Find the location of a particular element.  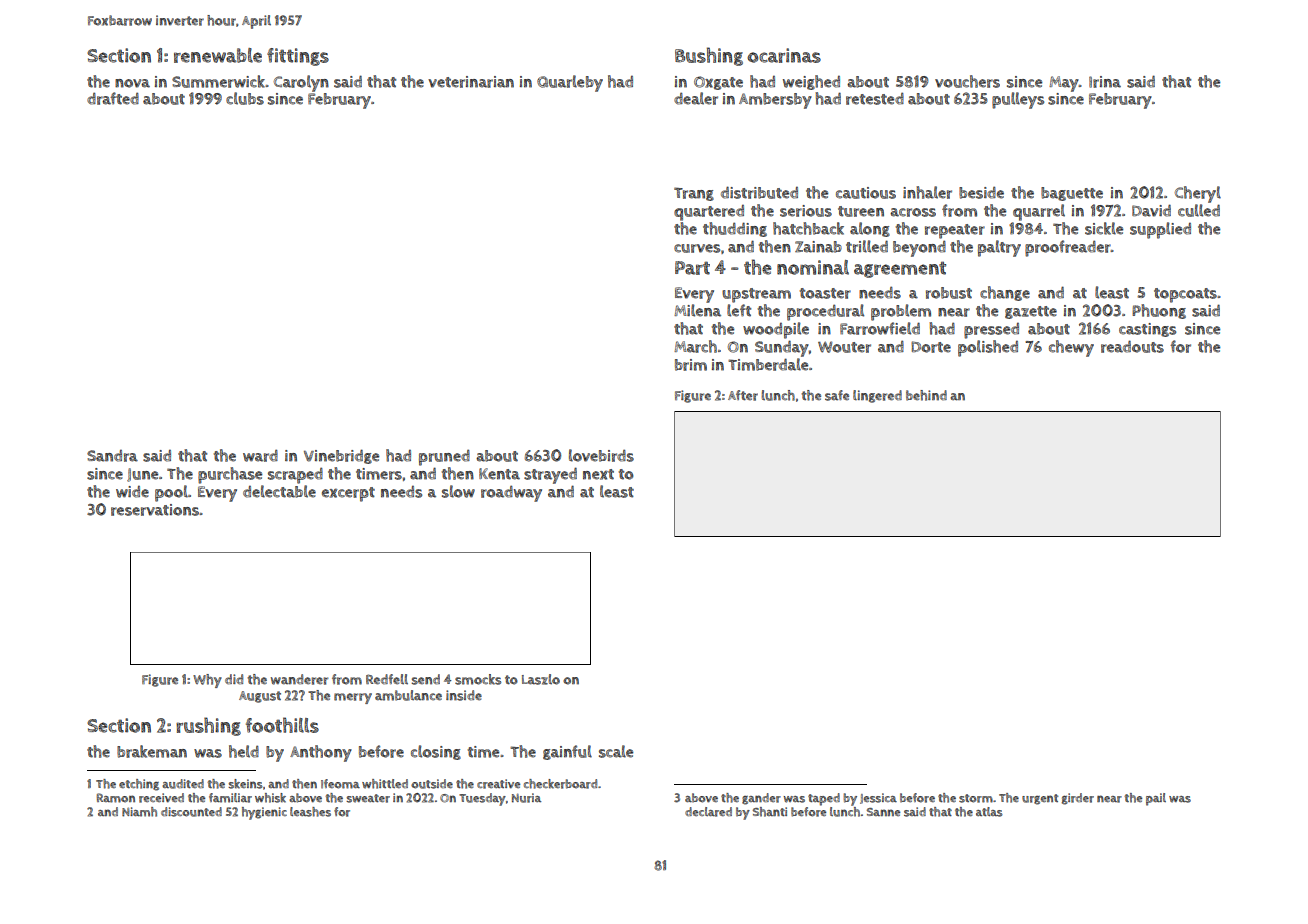

behind is located at coordinates (926, 395).
